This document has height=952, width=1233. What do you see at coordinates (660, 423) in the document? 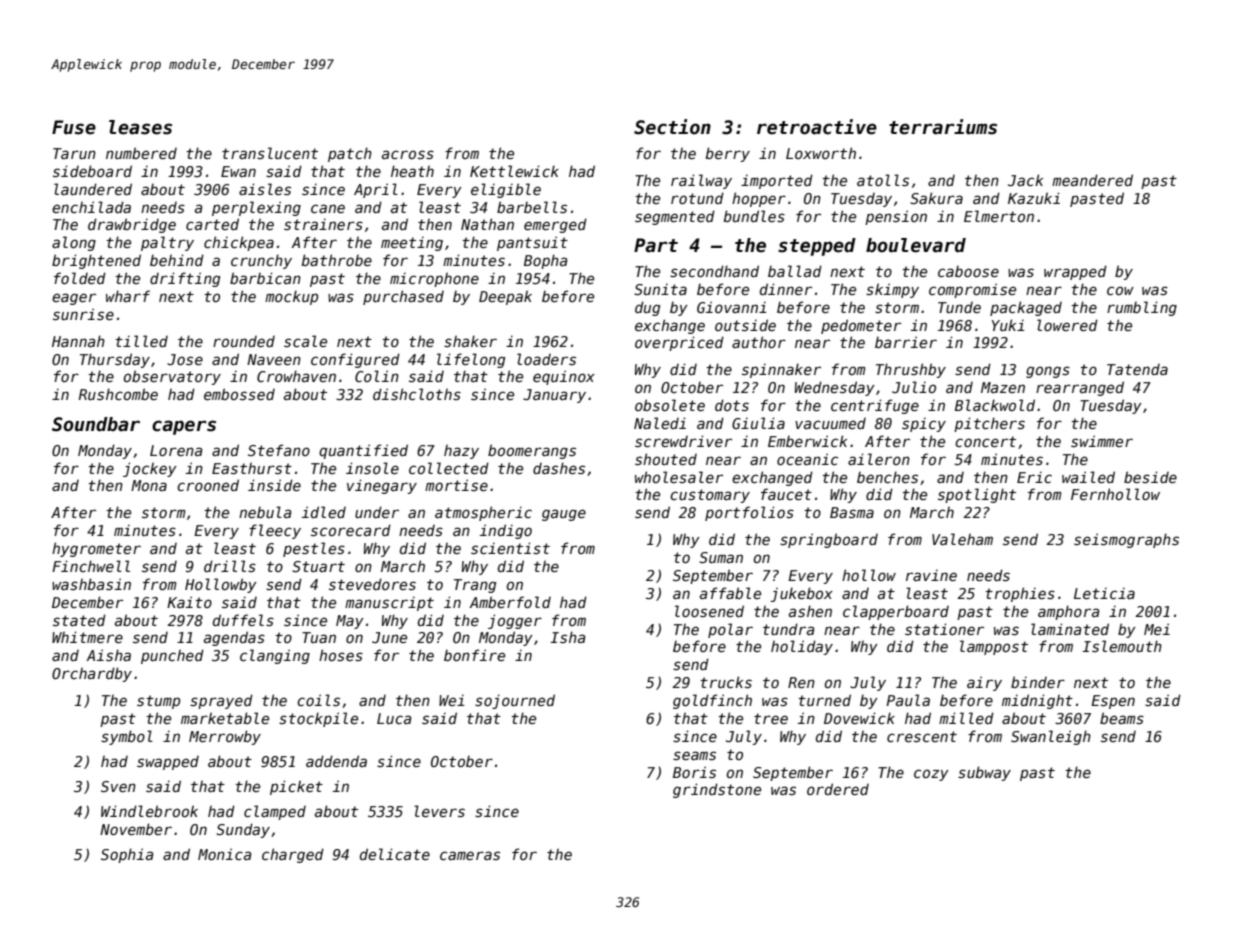
I see `Naledi` at bounding box center [660, 423].
